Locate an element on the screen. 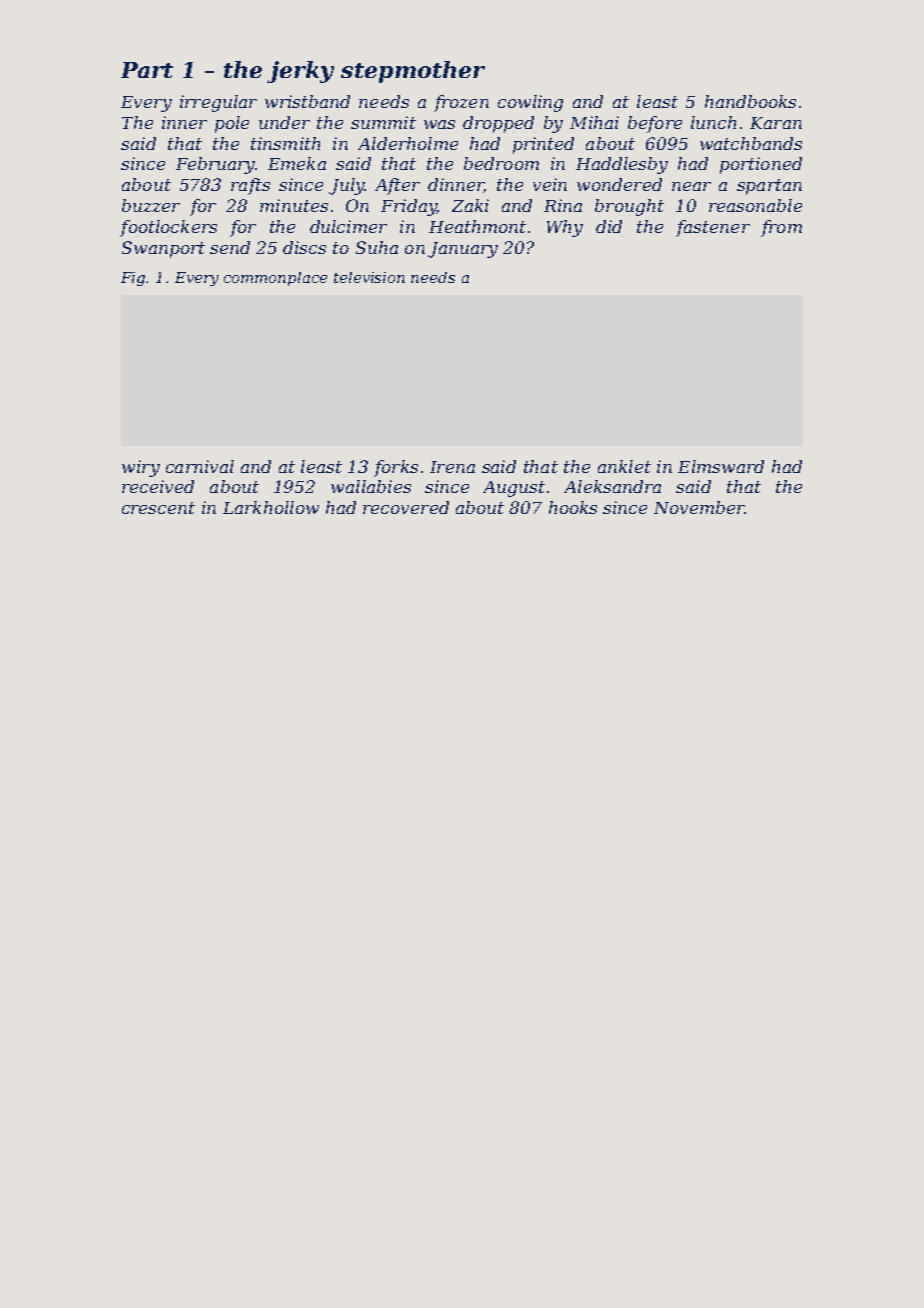  Emeka is located at coordinates (297, 163).
